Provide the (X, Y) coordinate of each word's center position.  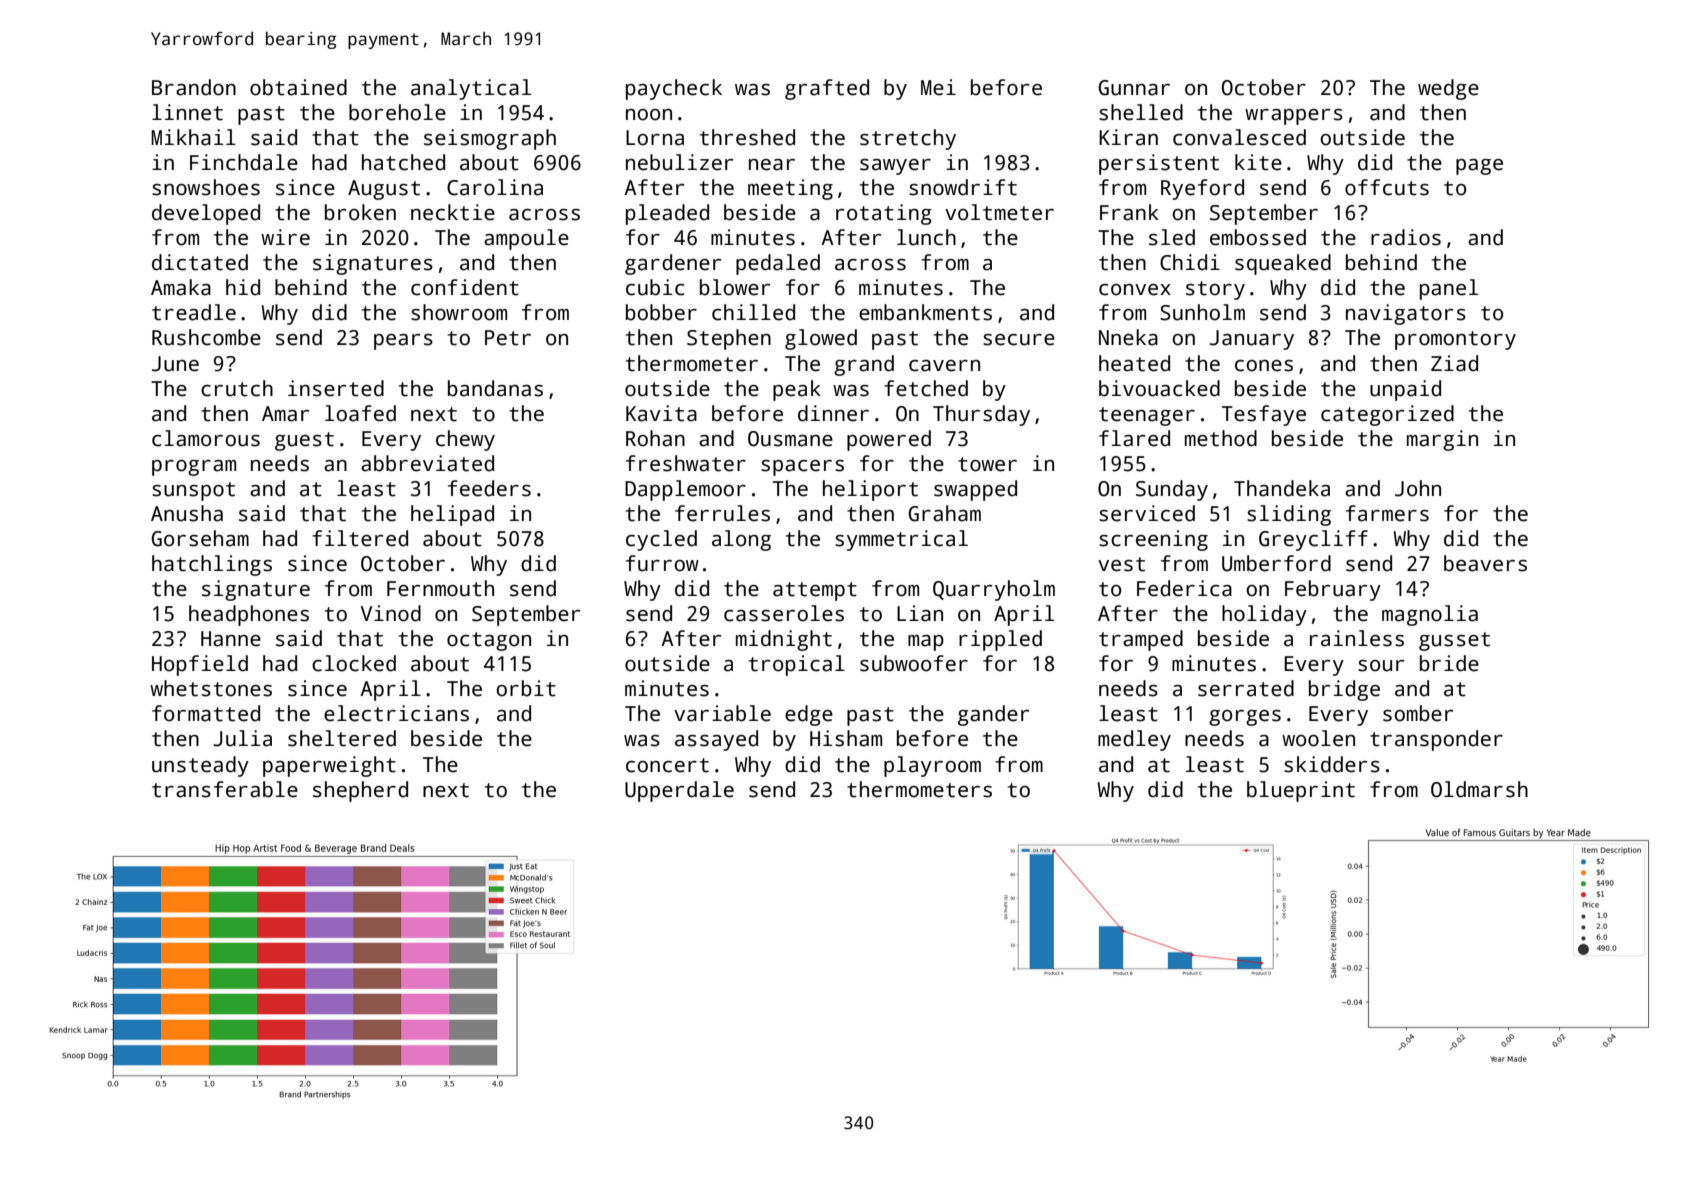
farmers (1387, 513)
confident (465, 287)
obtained (298, 87)
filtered (360, 538)
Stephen (729, 339)
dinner (833, 413)
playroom (932, 766)
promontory (1455, 340)
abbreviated (427, 463)
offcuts (1387, 187)
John (1418, 488)
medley (1134, 740)
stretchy (908, 139)
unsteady (200, 766)
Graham (944, 513)
